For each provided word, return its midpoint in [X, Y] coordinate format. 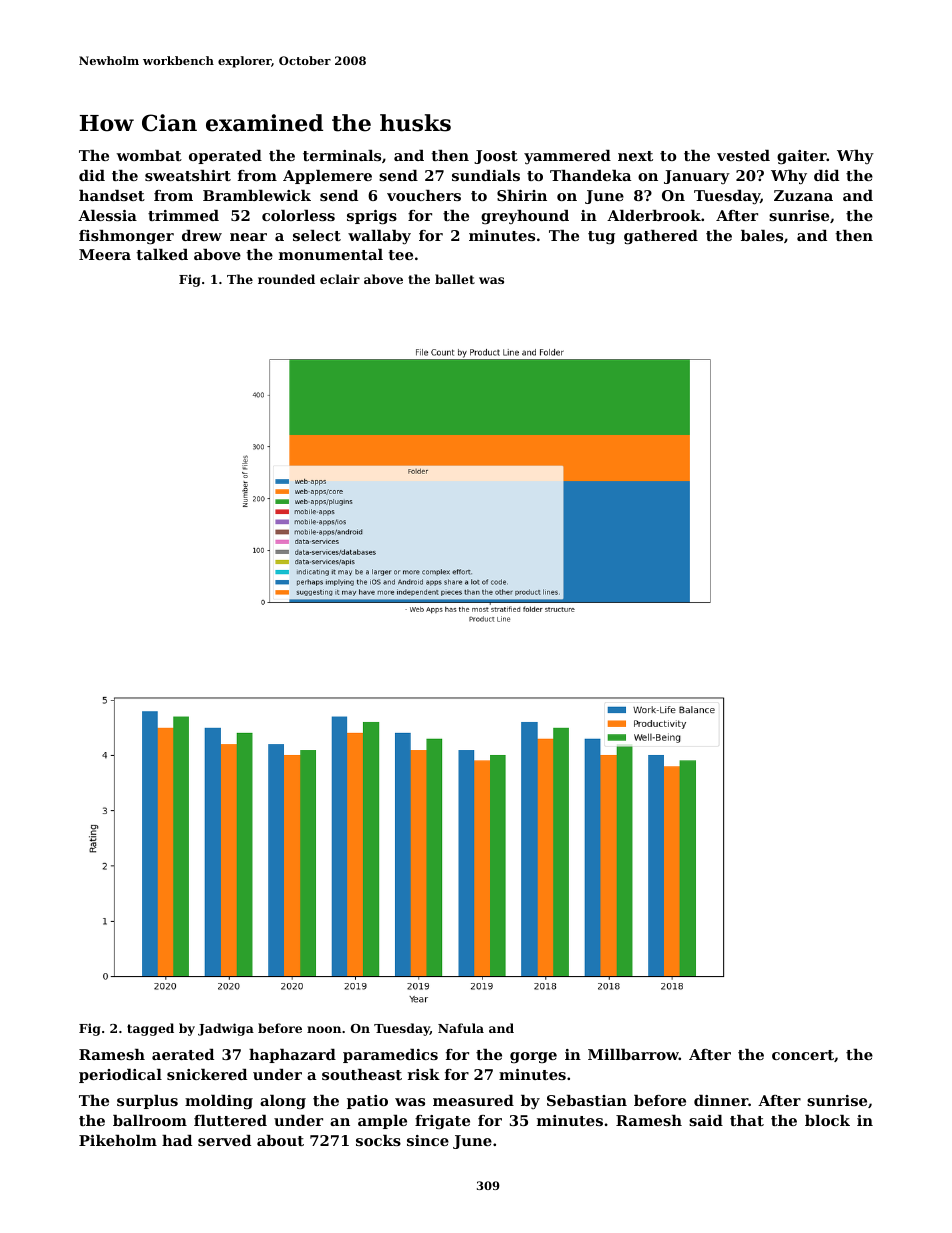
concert [803, 1055]
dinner [721, 1100]
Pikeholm [118, 1140]
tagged [150, 1029]
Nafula [461, 1028]
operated [225, 157]
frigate [442, 1122]
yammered [567, 157]
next [635, 156]
